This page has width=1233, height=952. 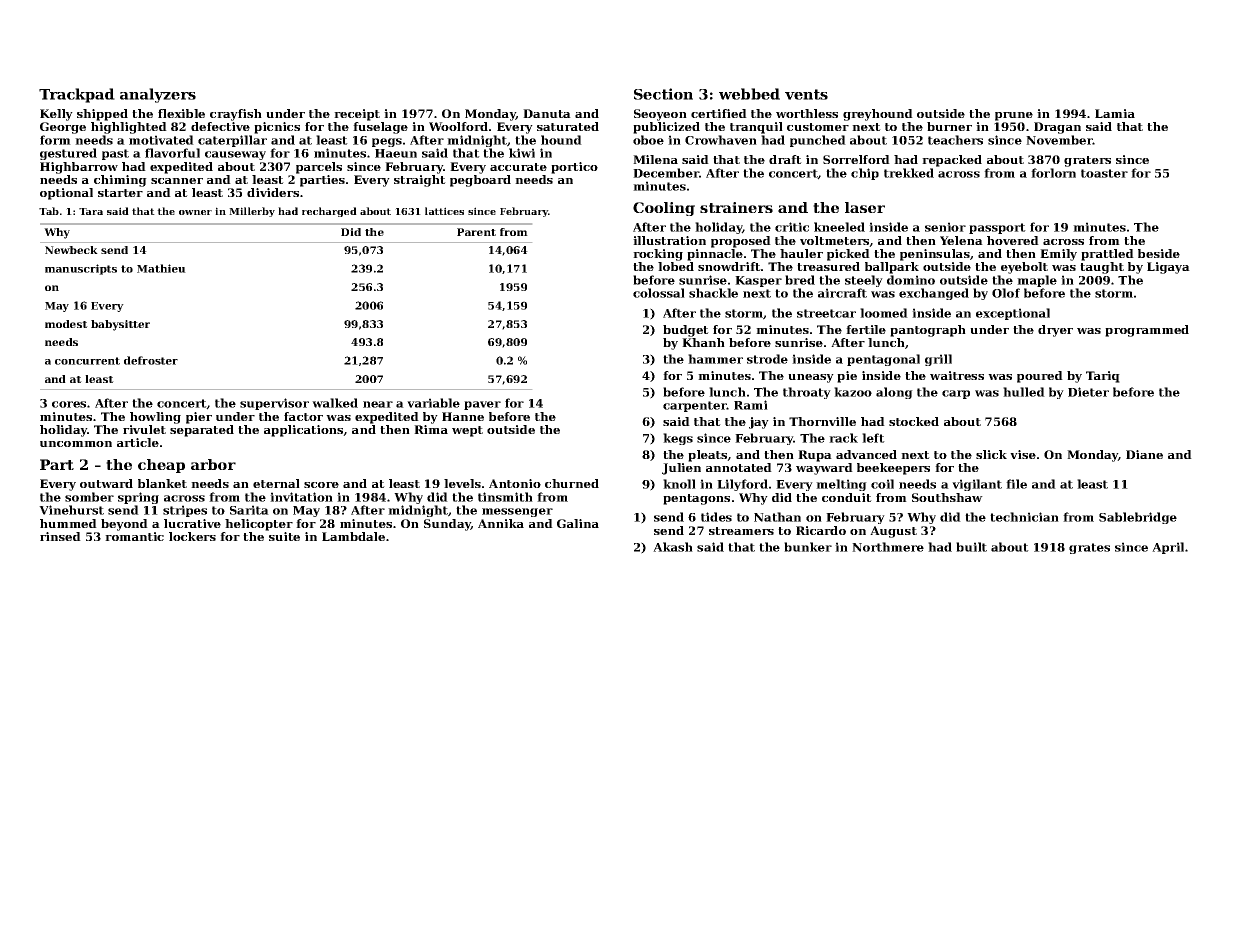 What do you see at coordinates (1168, 268) in the page?
I see `Ligaya` at bounding box center [1168, 268].
